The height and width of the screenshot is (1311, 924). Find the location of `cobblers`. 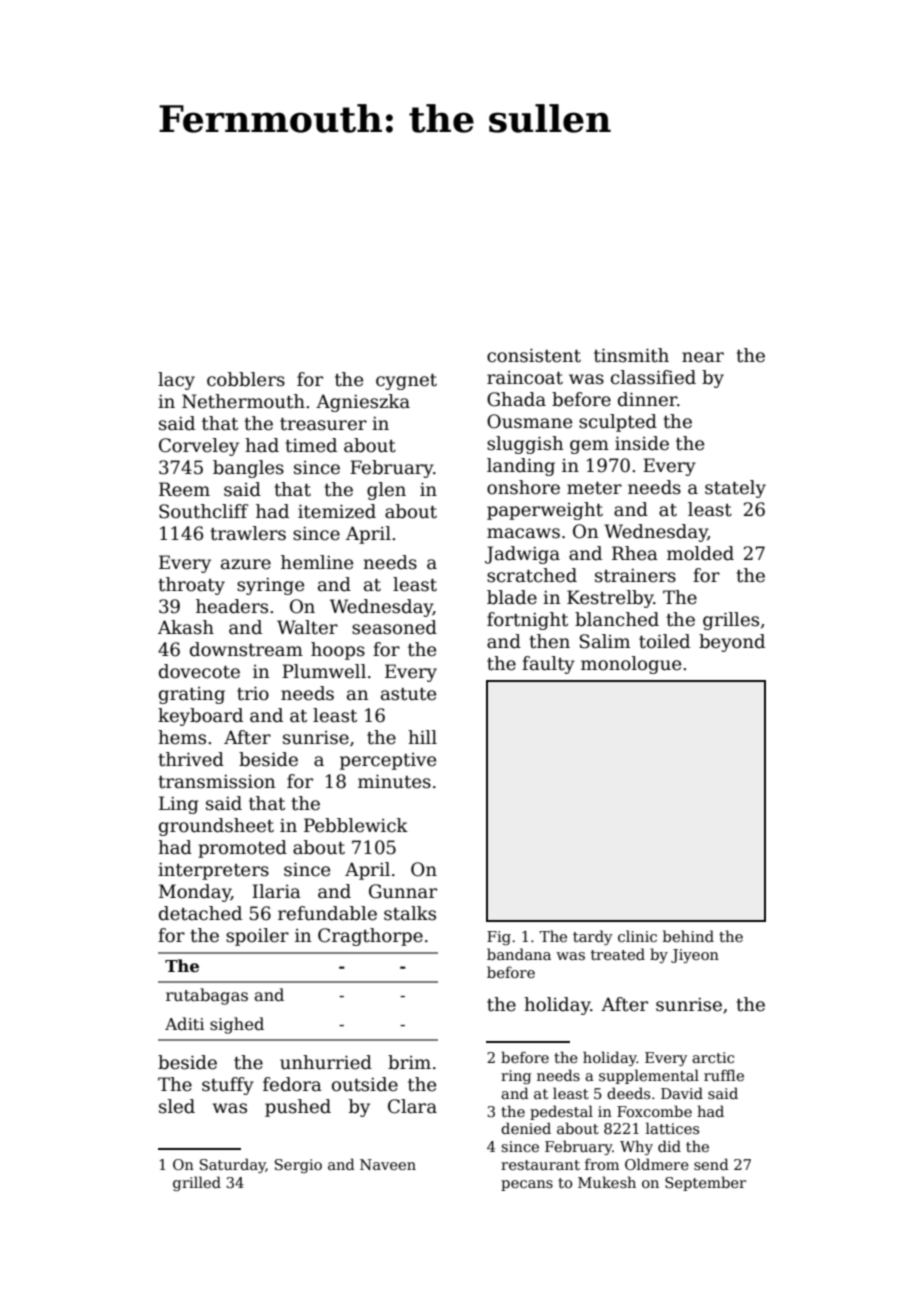

cobblers is located at coordinates (246, 379).
